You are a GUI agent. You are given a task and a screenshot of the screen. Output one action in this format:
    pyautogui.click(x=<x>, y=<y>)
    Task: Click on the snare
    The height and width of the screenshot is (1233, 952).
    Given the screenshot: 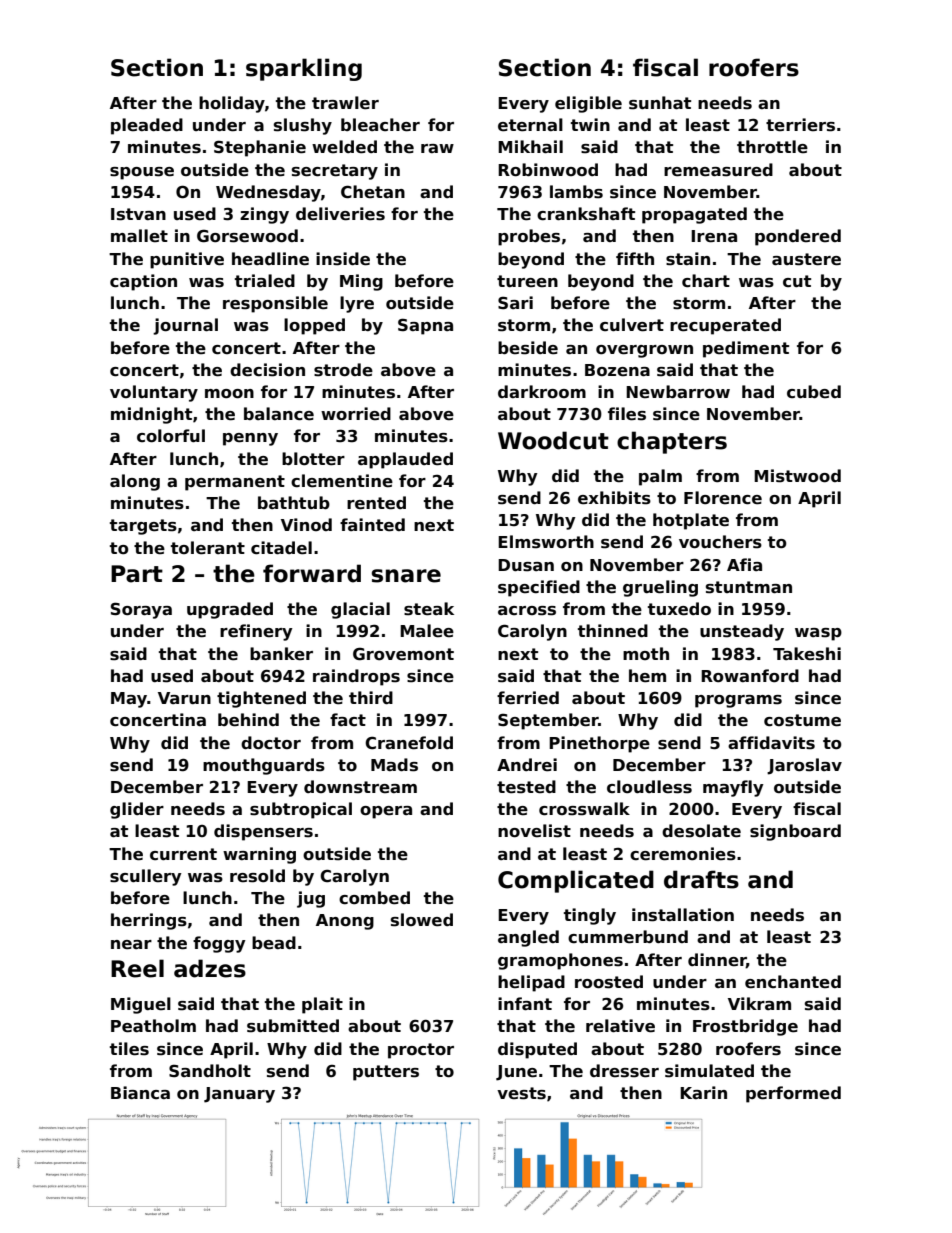 What is the action you would take?
    pyautogui.click(x=406, y=576)
